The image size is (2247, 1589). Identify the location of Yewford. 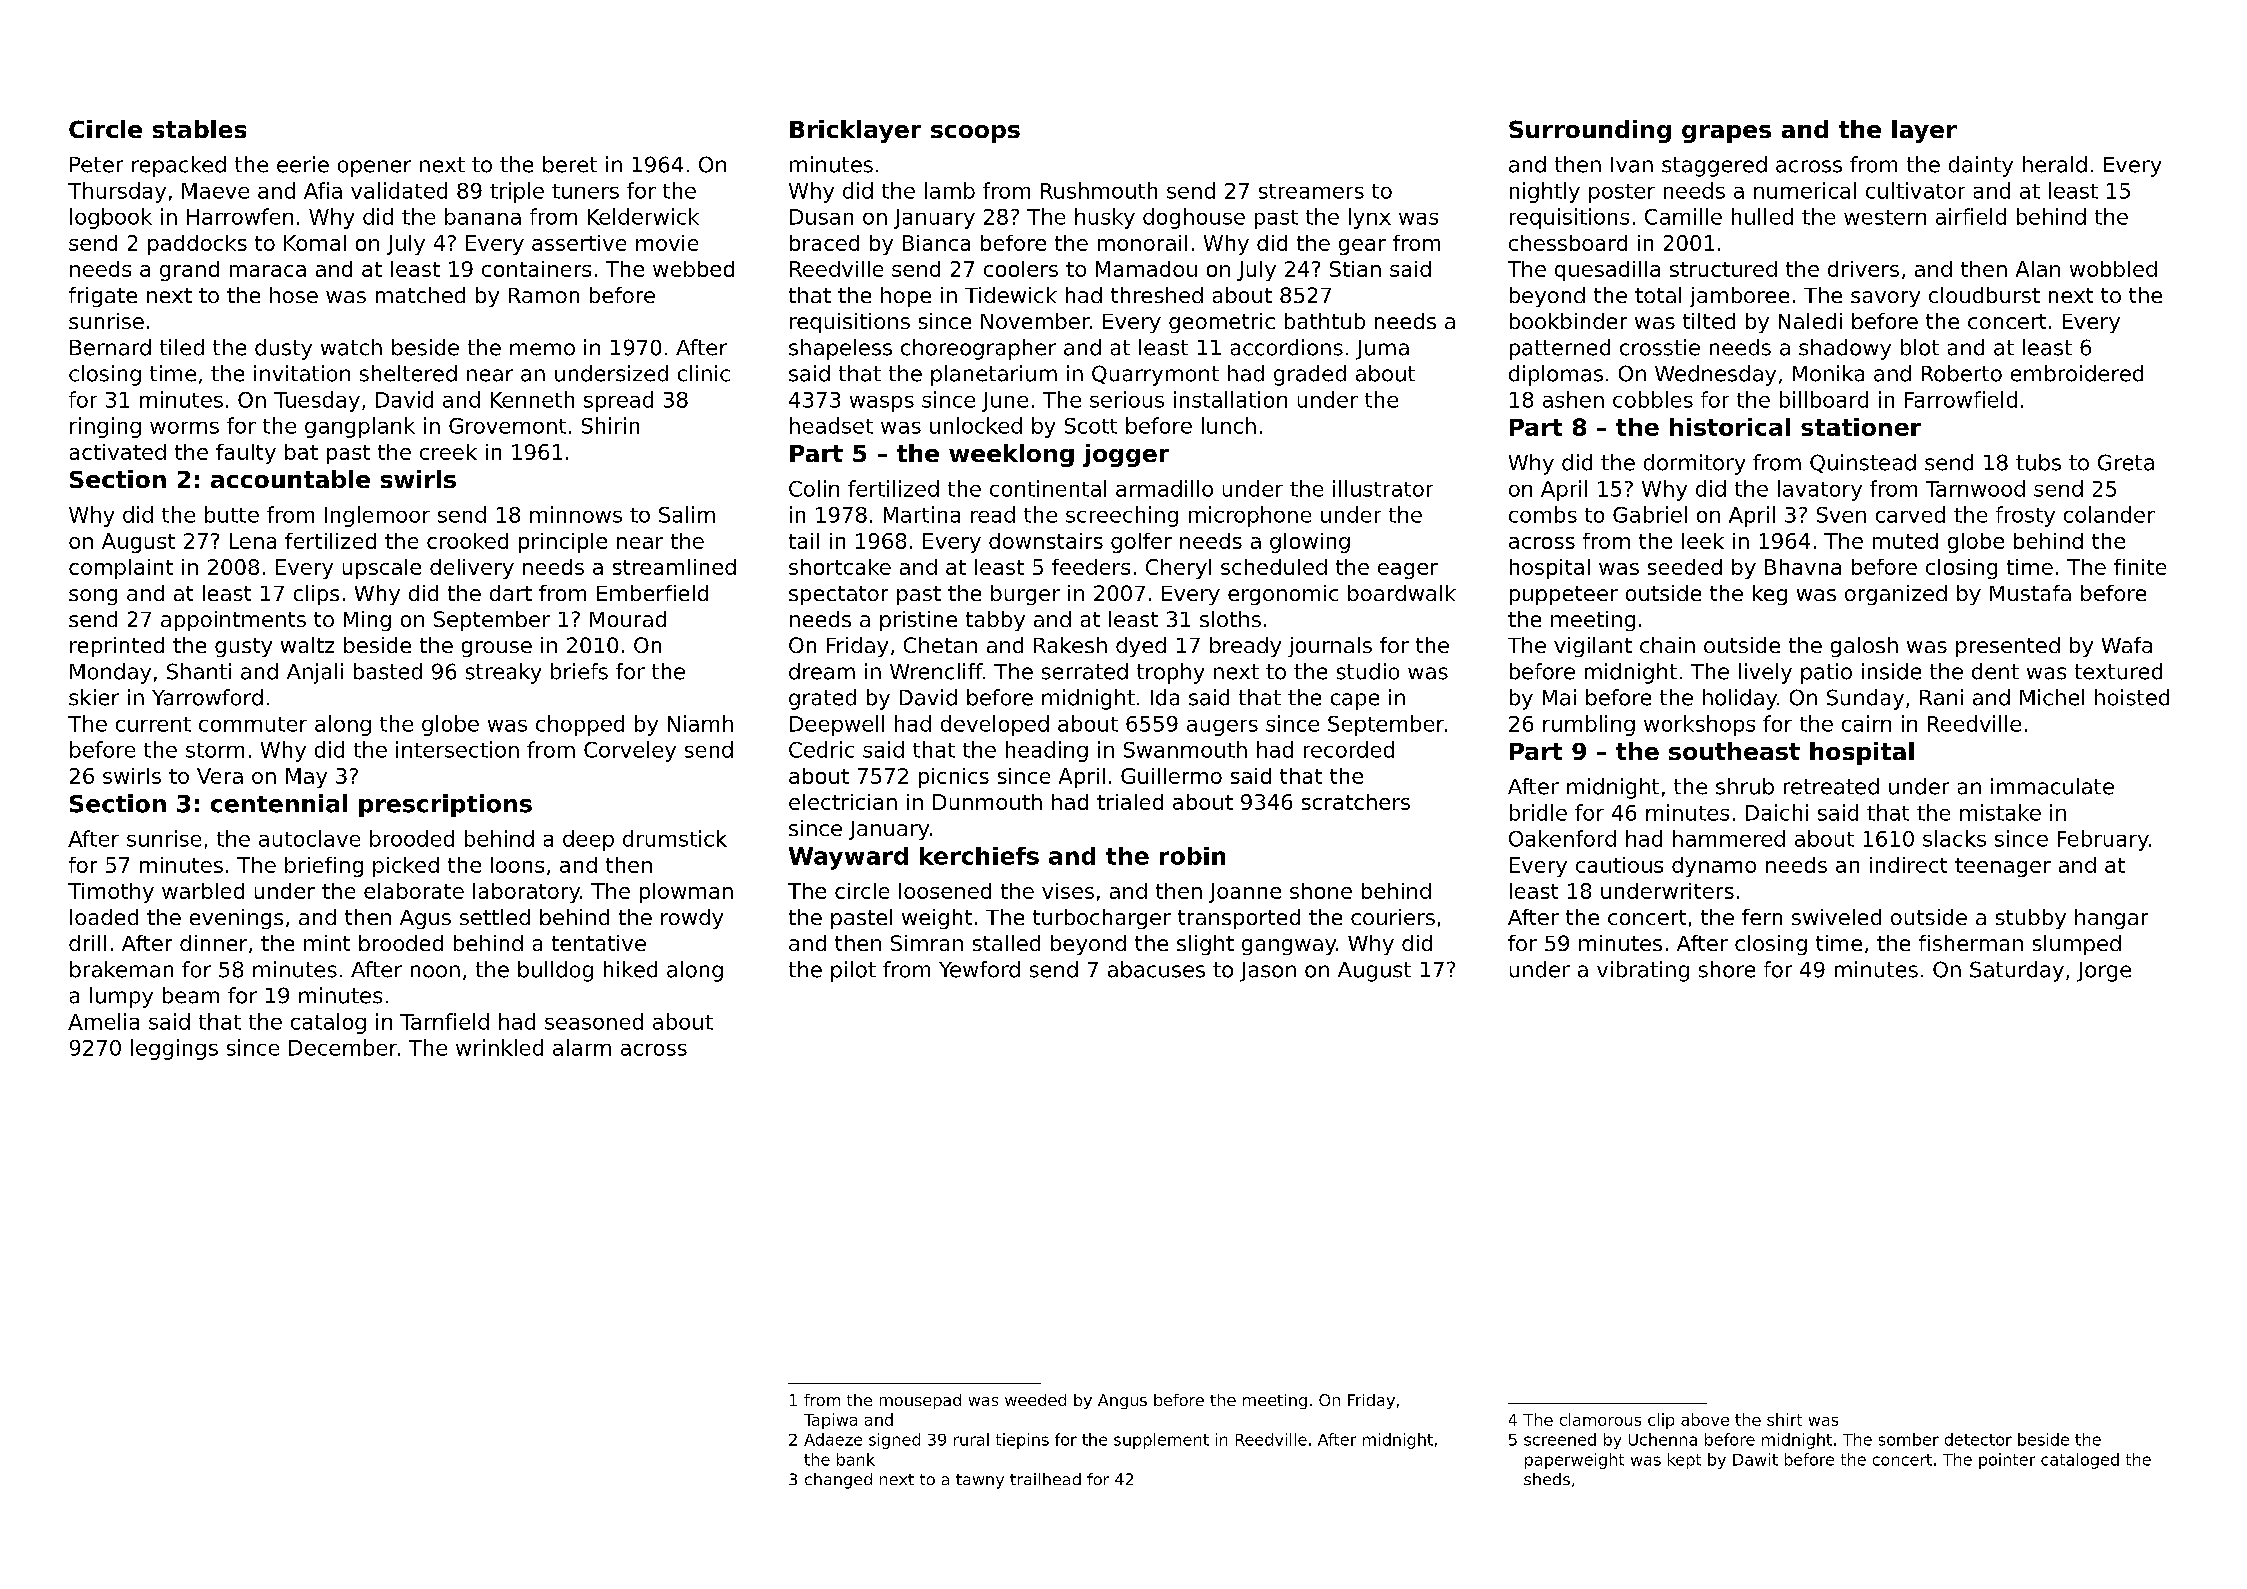
(979, 969).
